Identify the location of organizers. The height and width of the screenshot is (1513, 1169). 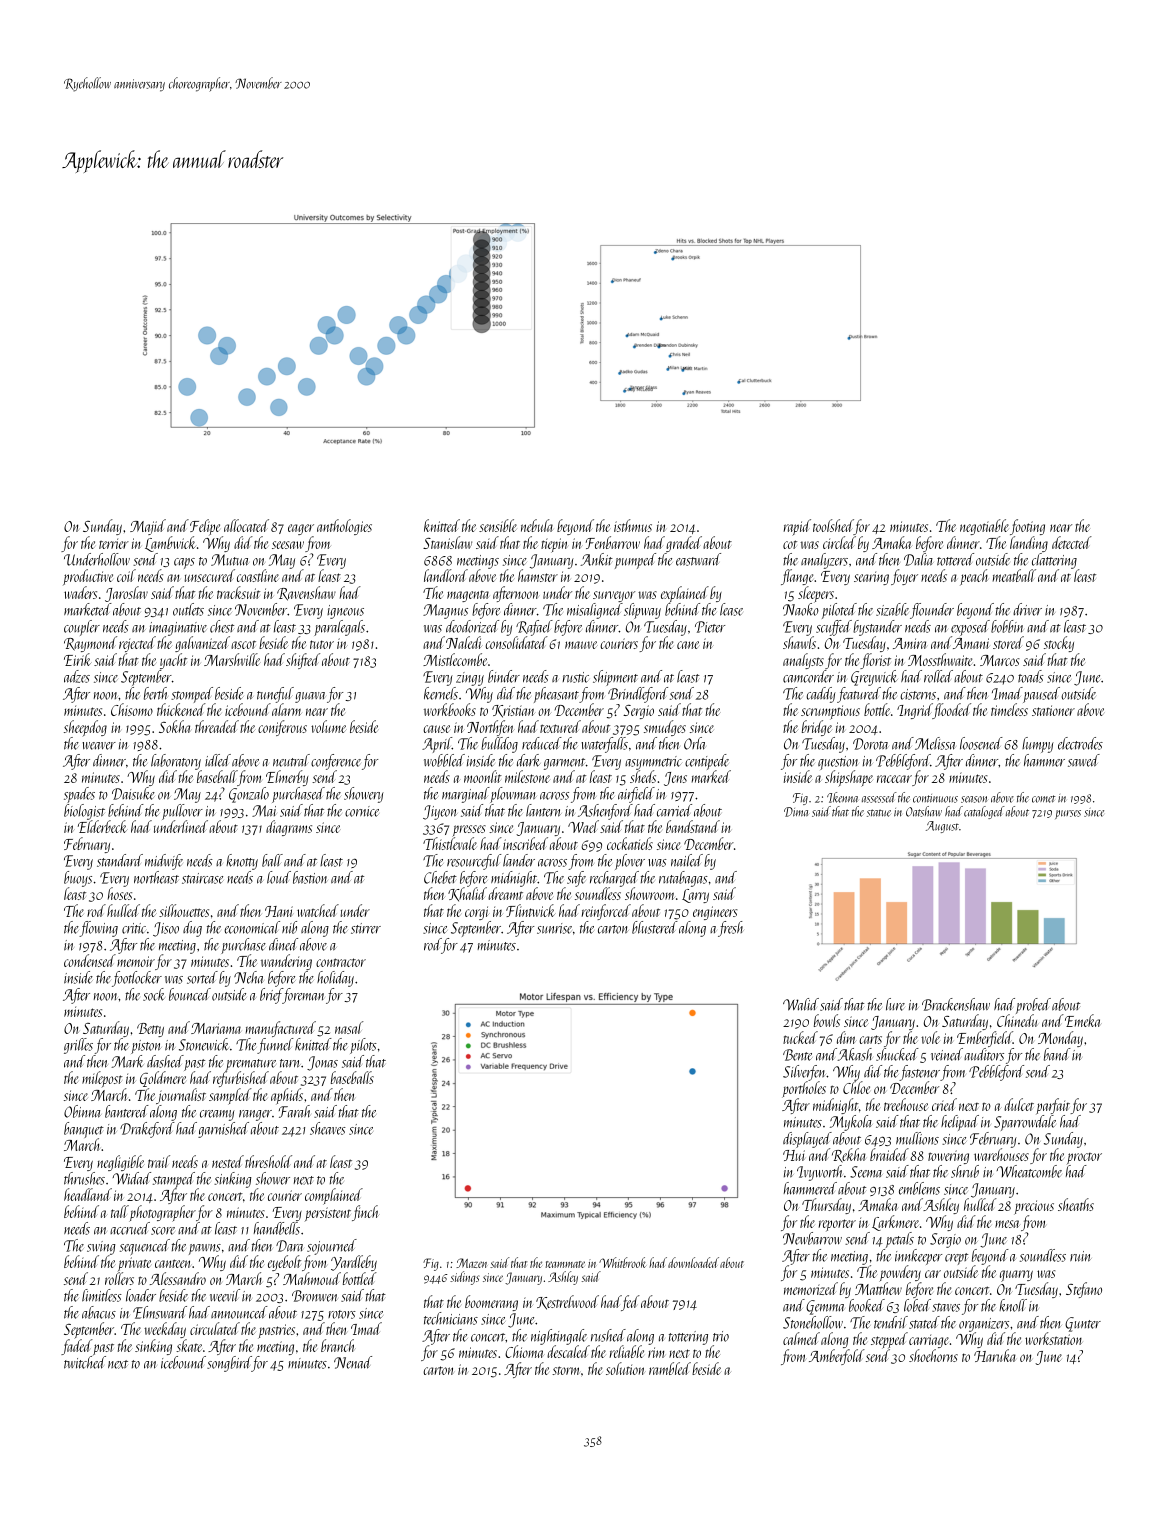
(984, 1325).
